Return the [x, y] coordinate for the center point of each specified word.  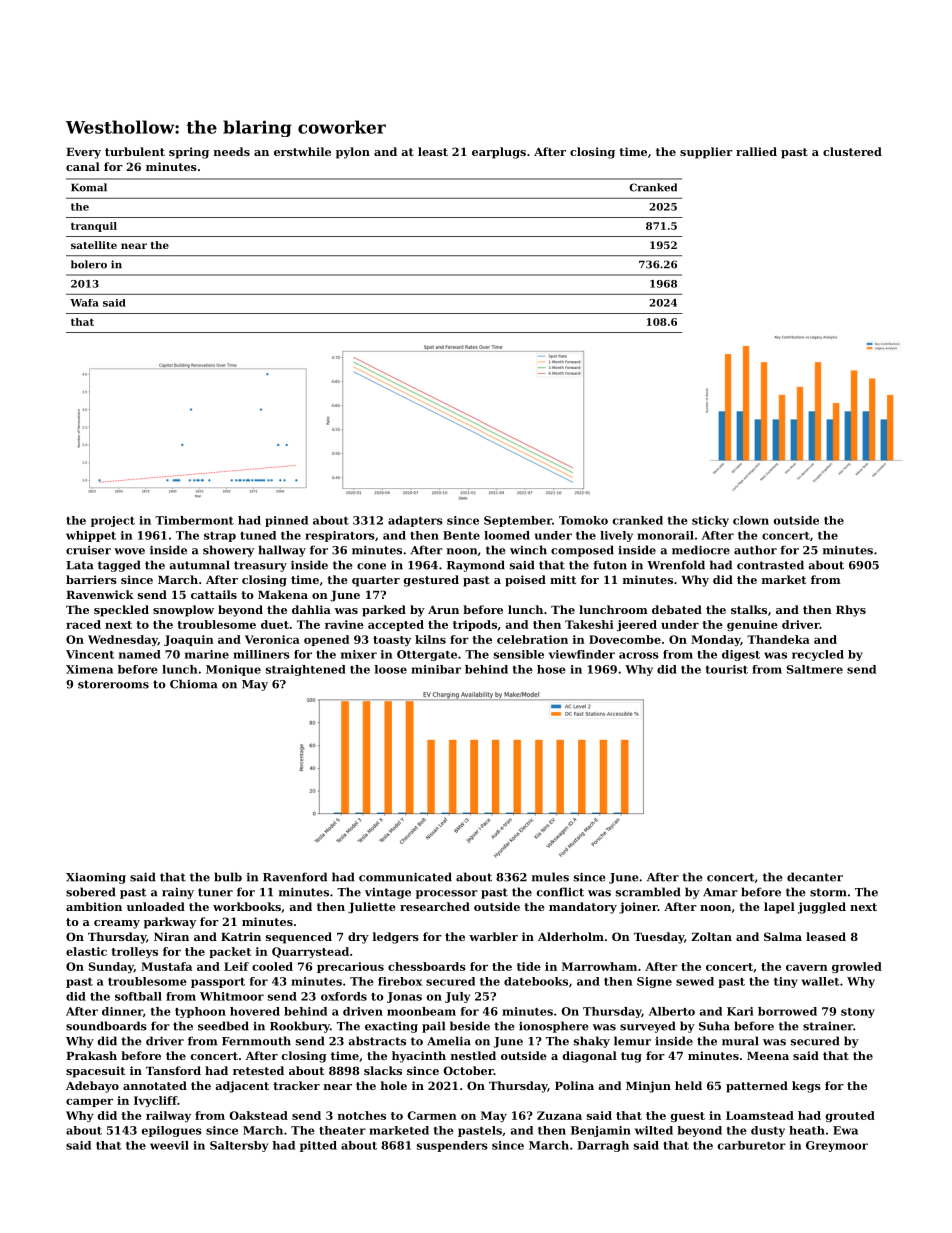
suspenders [452, 1146]
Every [83, 153]
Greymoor [837, 1146]
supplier [706, 153]
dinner [122, 1011]
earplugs [499, 153]
